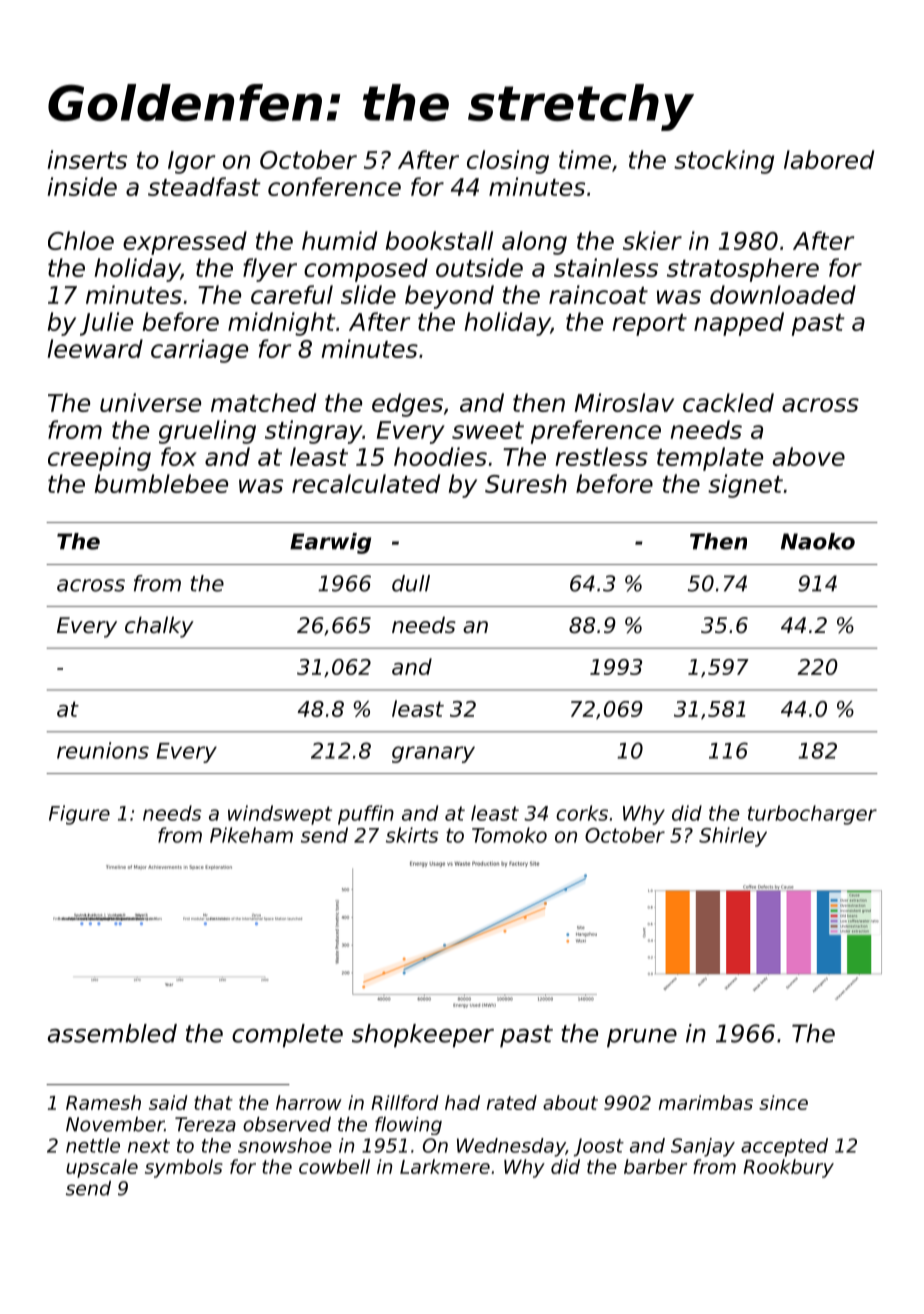 The image size is (924, 1314). I want to click on signet, so click(745, 486).
